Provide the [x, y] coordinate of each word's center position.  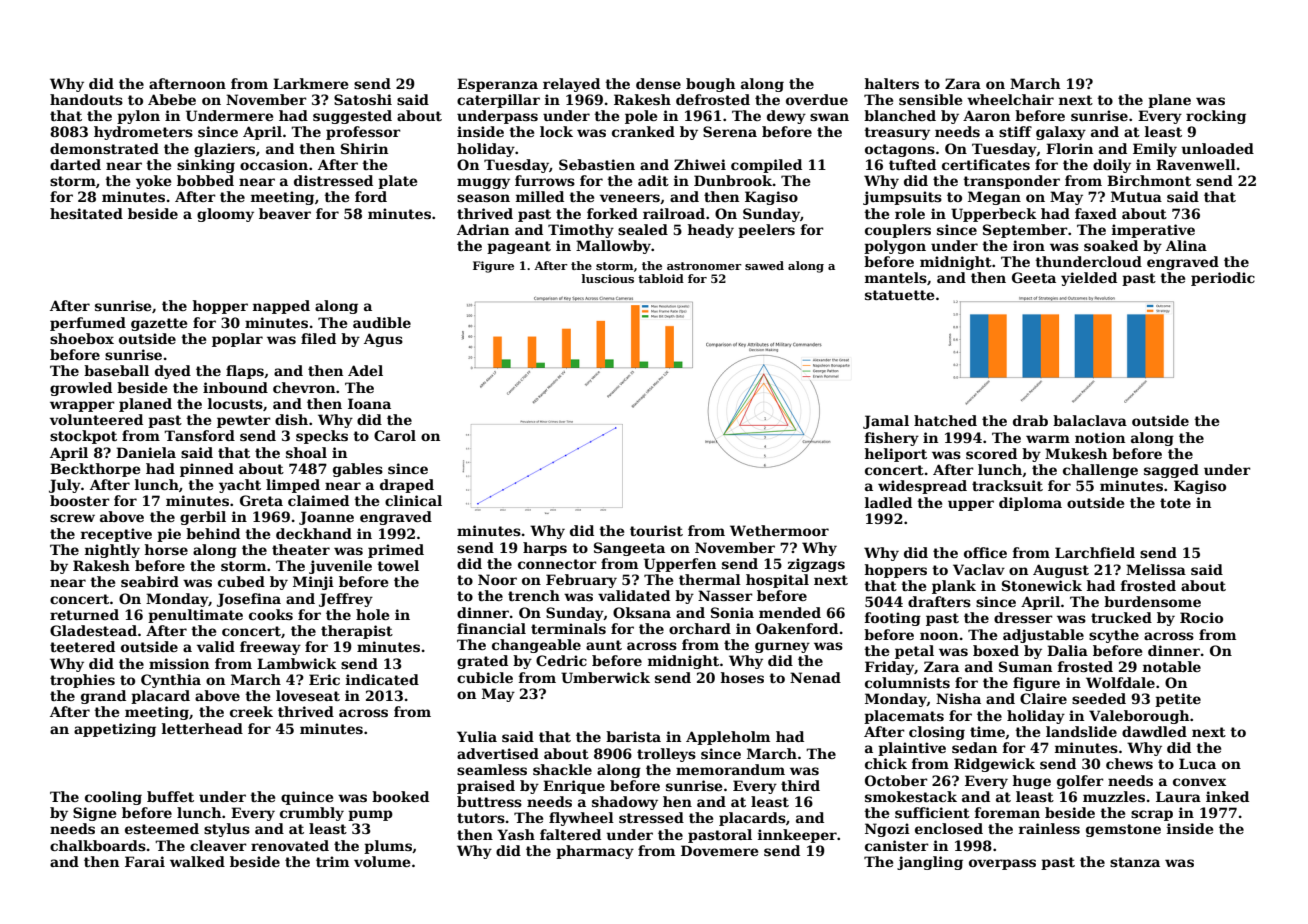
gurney [782, 647]
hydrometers [143, 133]
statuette [899, 295]
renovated [290, 845]
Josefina [249, 600]
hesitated [86, 213]
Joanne [326, 518]
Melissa [1156, 569]
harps [545, 549]
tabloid [661, 278]
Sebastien [597, 164]
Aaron [986, 115]
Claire [1043, 698]
